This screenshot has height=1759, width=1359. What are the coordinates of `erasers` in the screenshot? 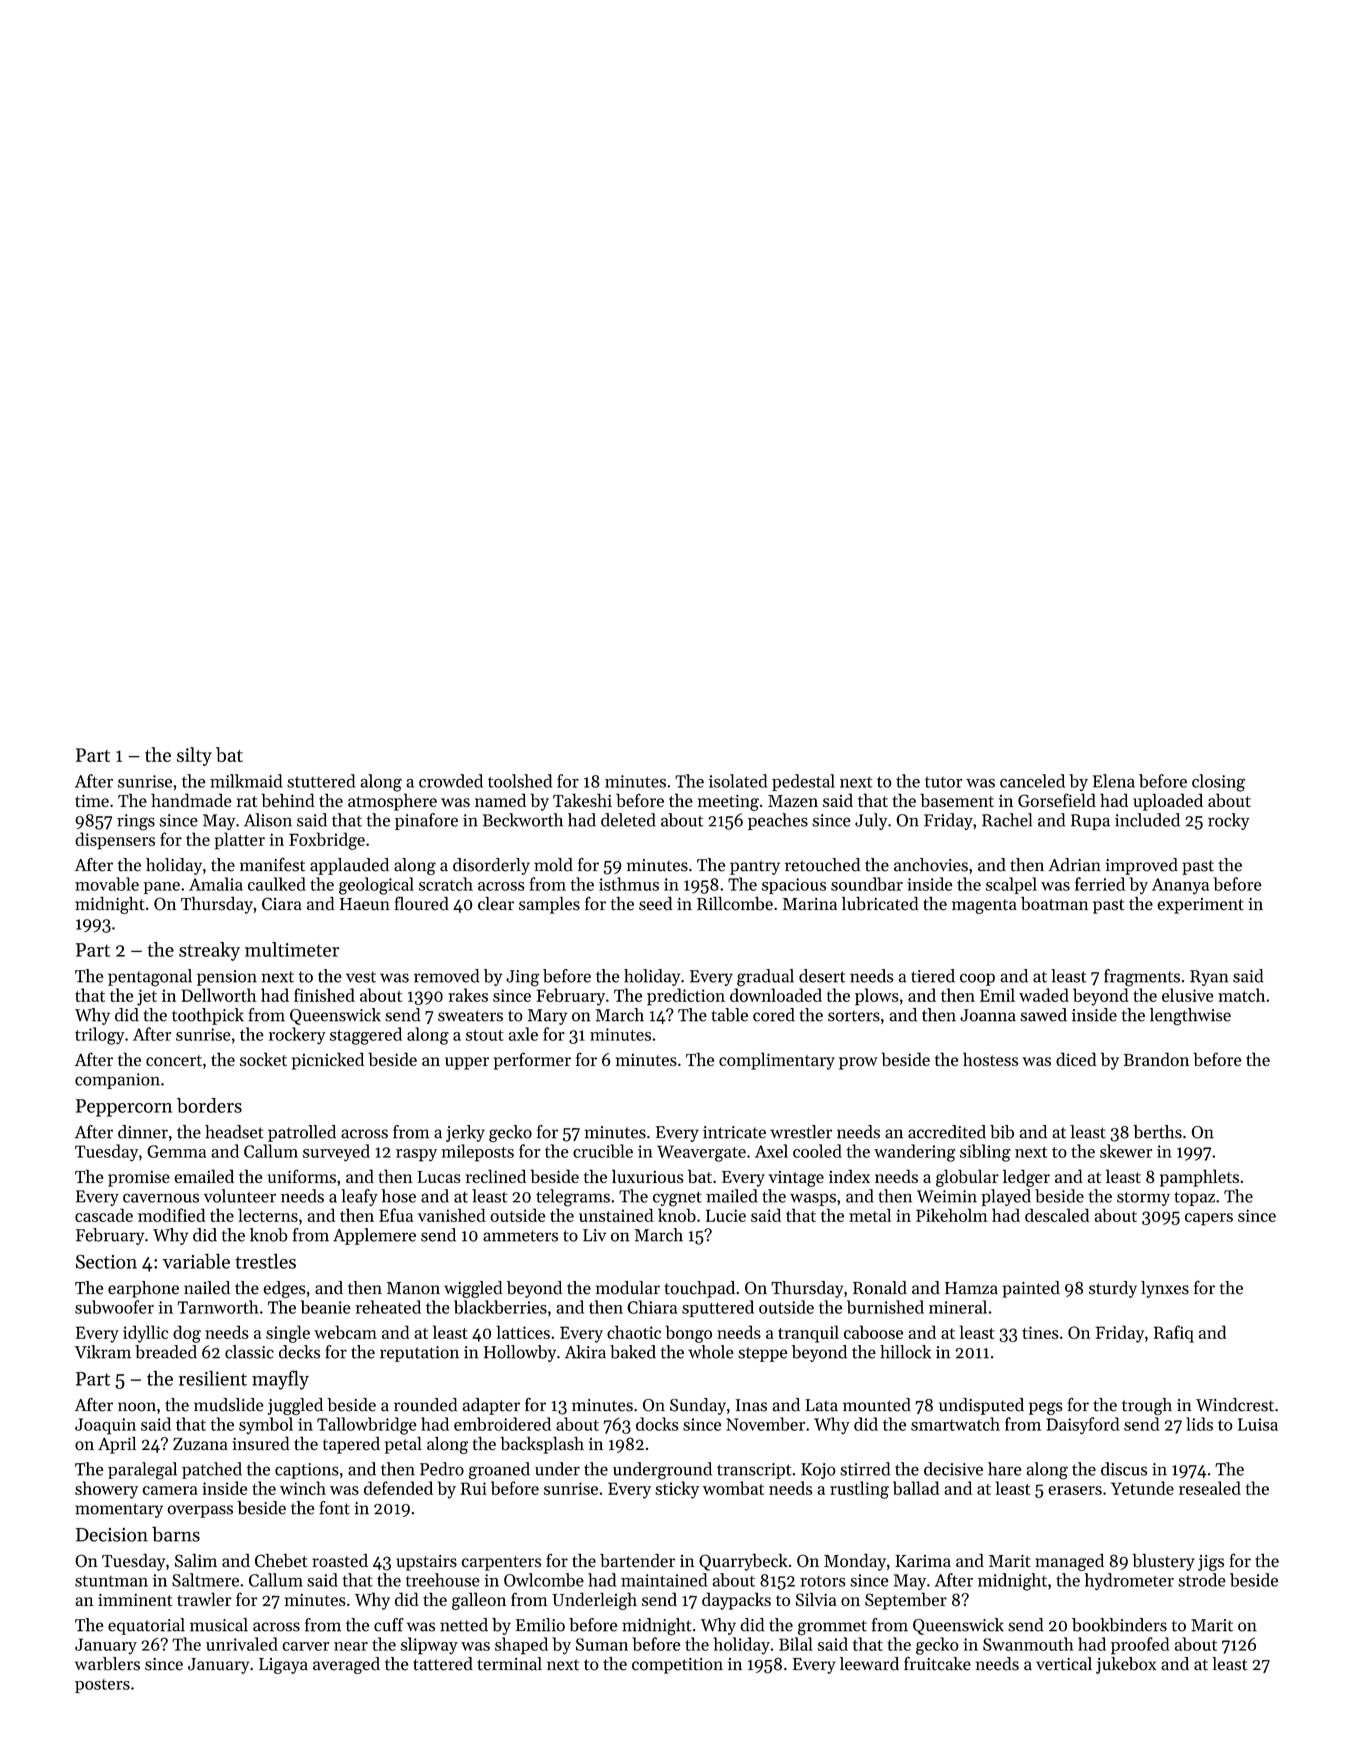 It's located at (1075, 1490).
